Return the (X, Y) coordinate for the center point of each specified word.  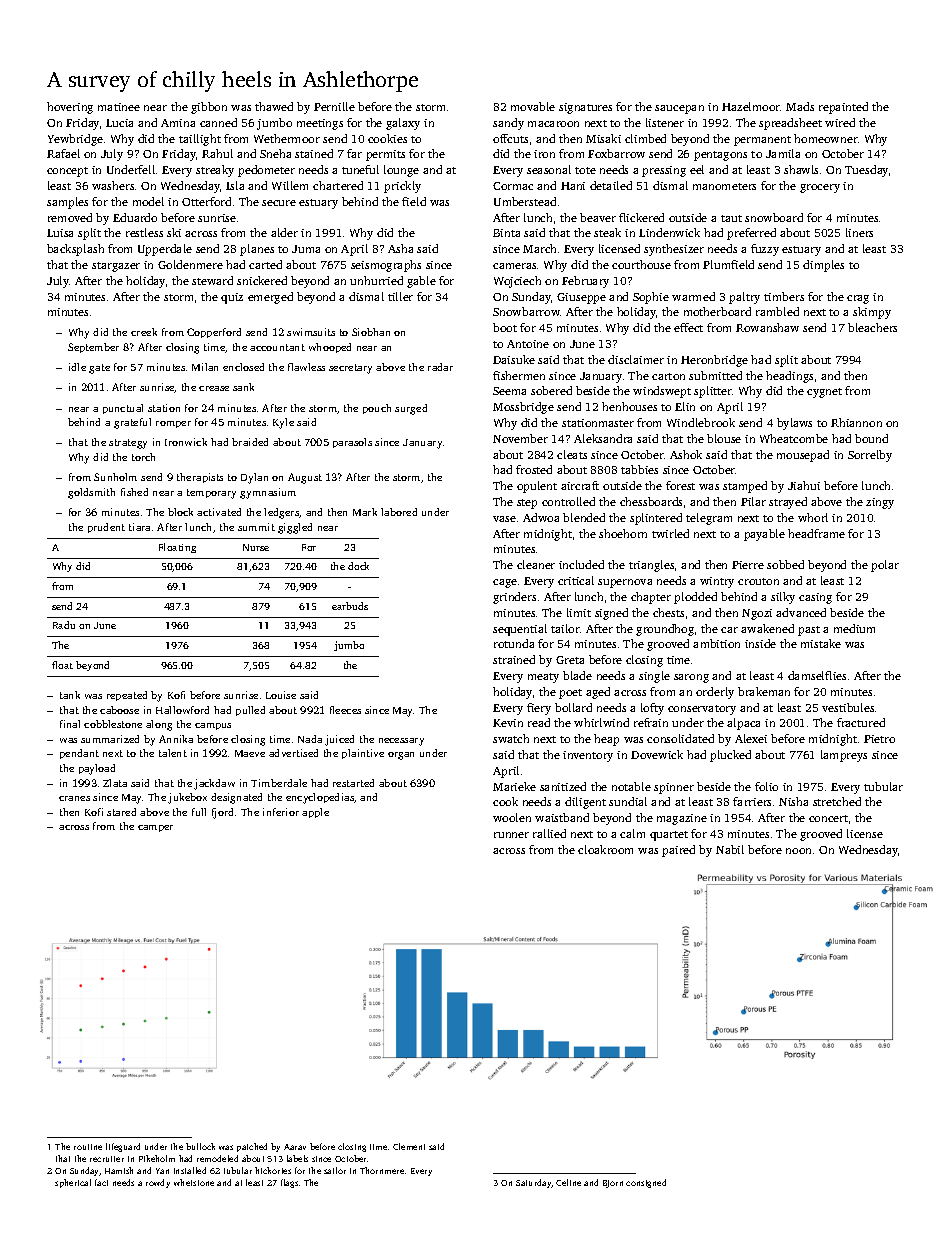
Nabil (730, 849)
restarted (353, 783)
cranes (74, 798)
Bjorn (613, 1184)
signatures (585, 108)
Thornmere (382, 1170)
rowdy (158, 1183)
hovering (70, 108)
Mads (800, 106)
